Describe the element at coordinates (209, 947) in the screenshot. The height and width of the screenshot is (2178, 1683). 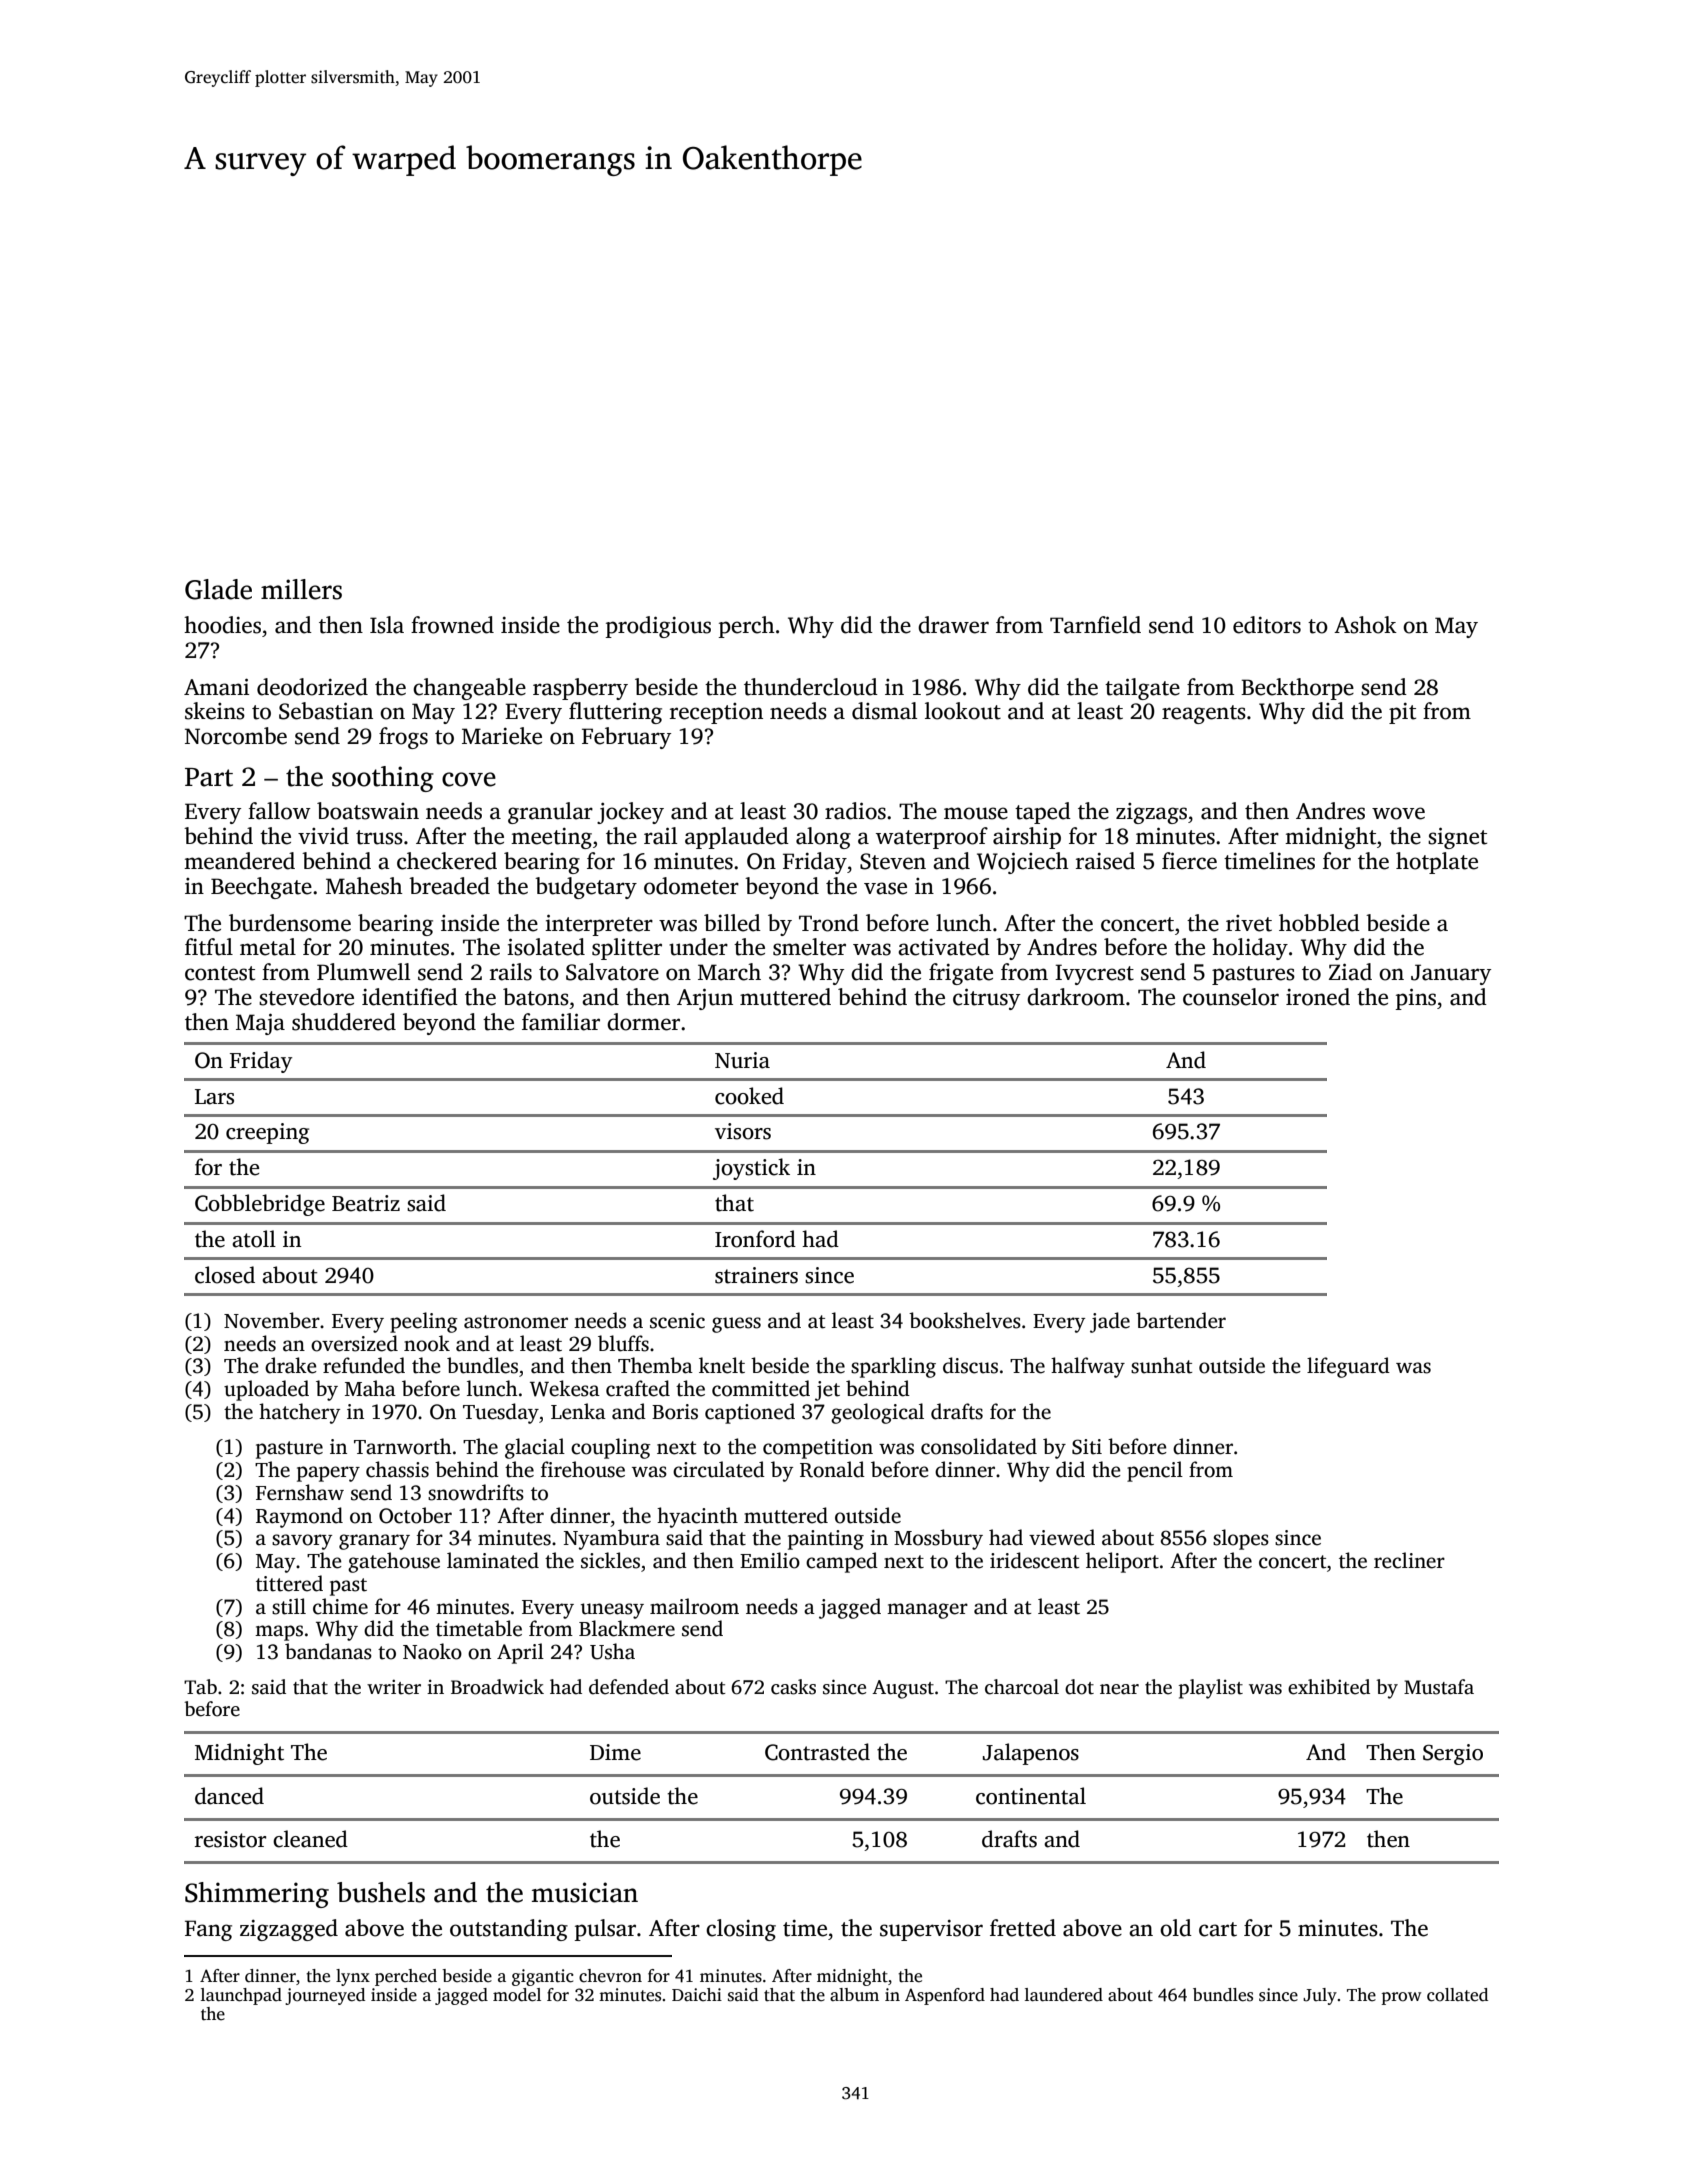
I see `fitful` at that location.
